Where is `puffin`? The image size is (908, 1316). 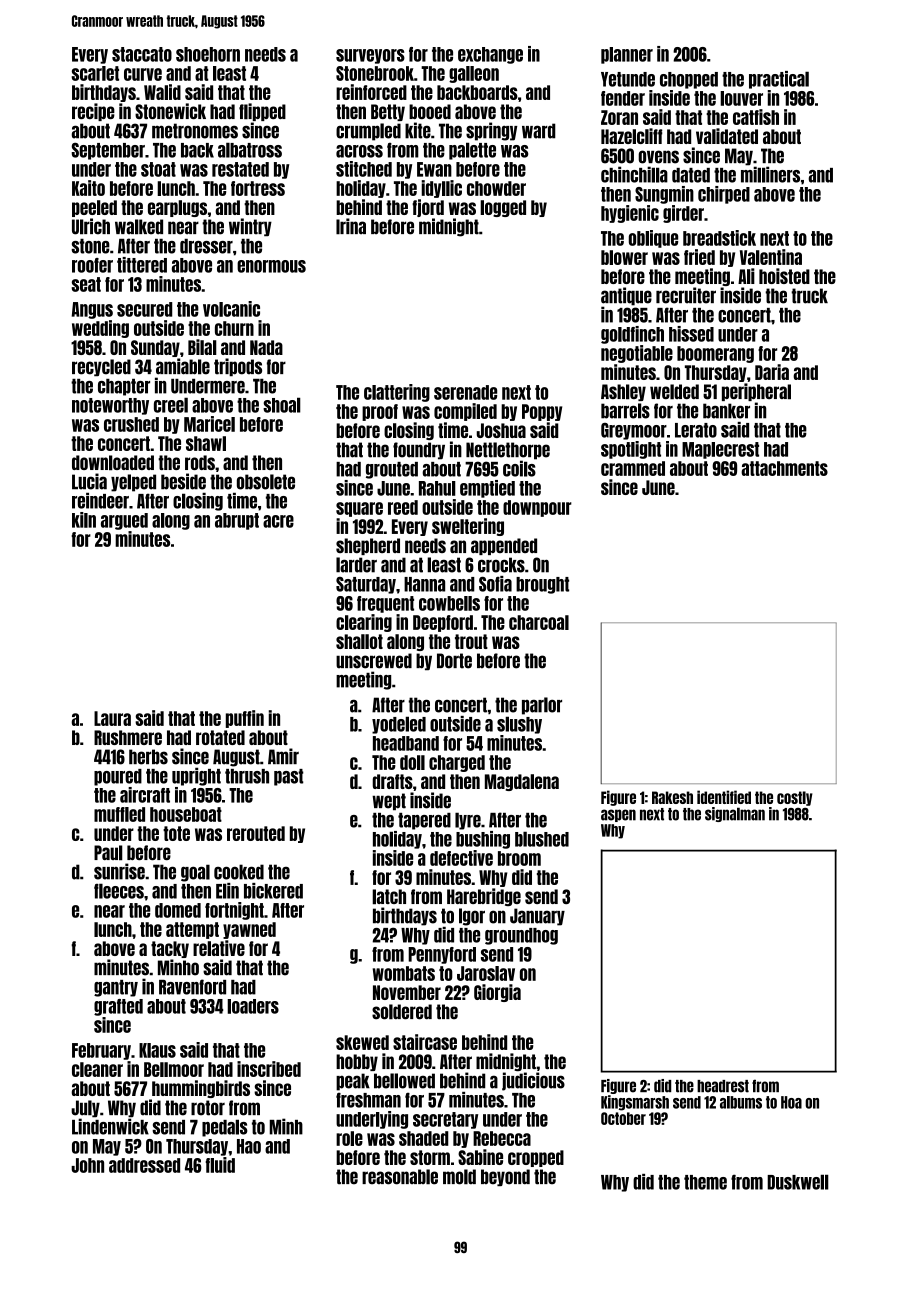
puffin is located at coordinates (245, 719).
